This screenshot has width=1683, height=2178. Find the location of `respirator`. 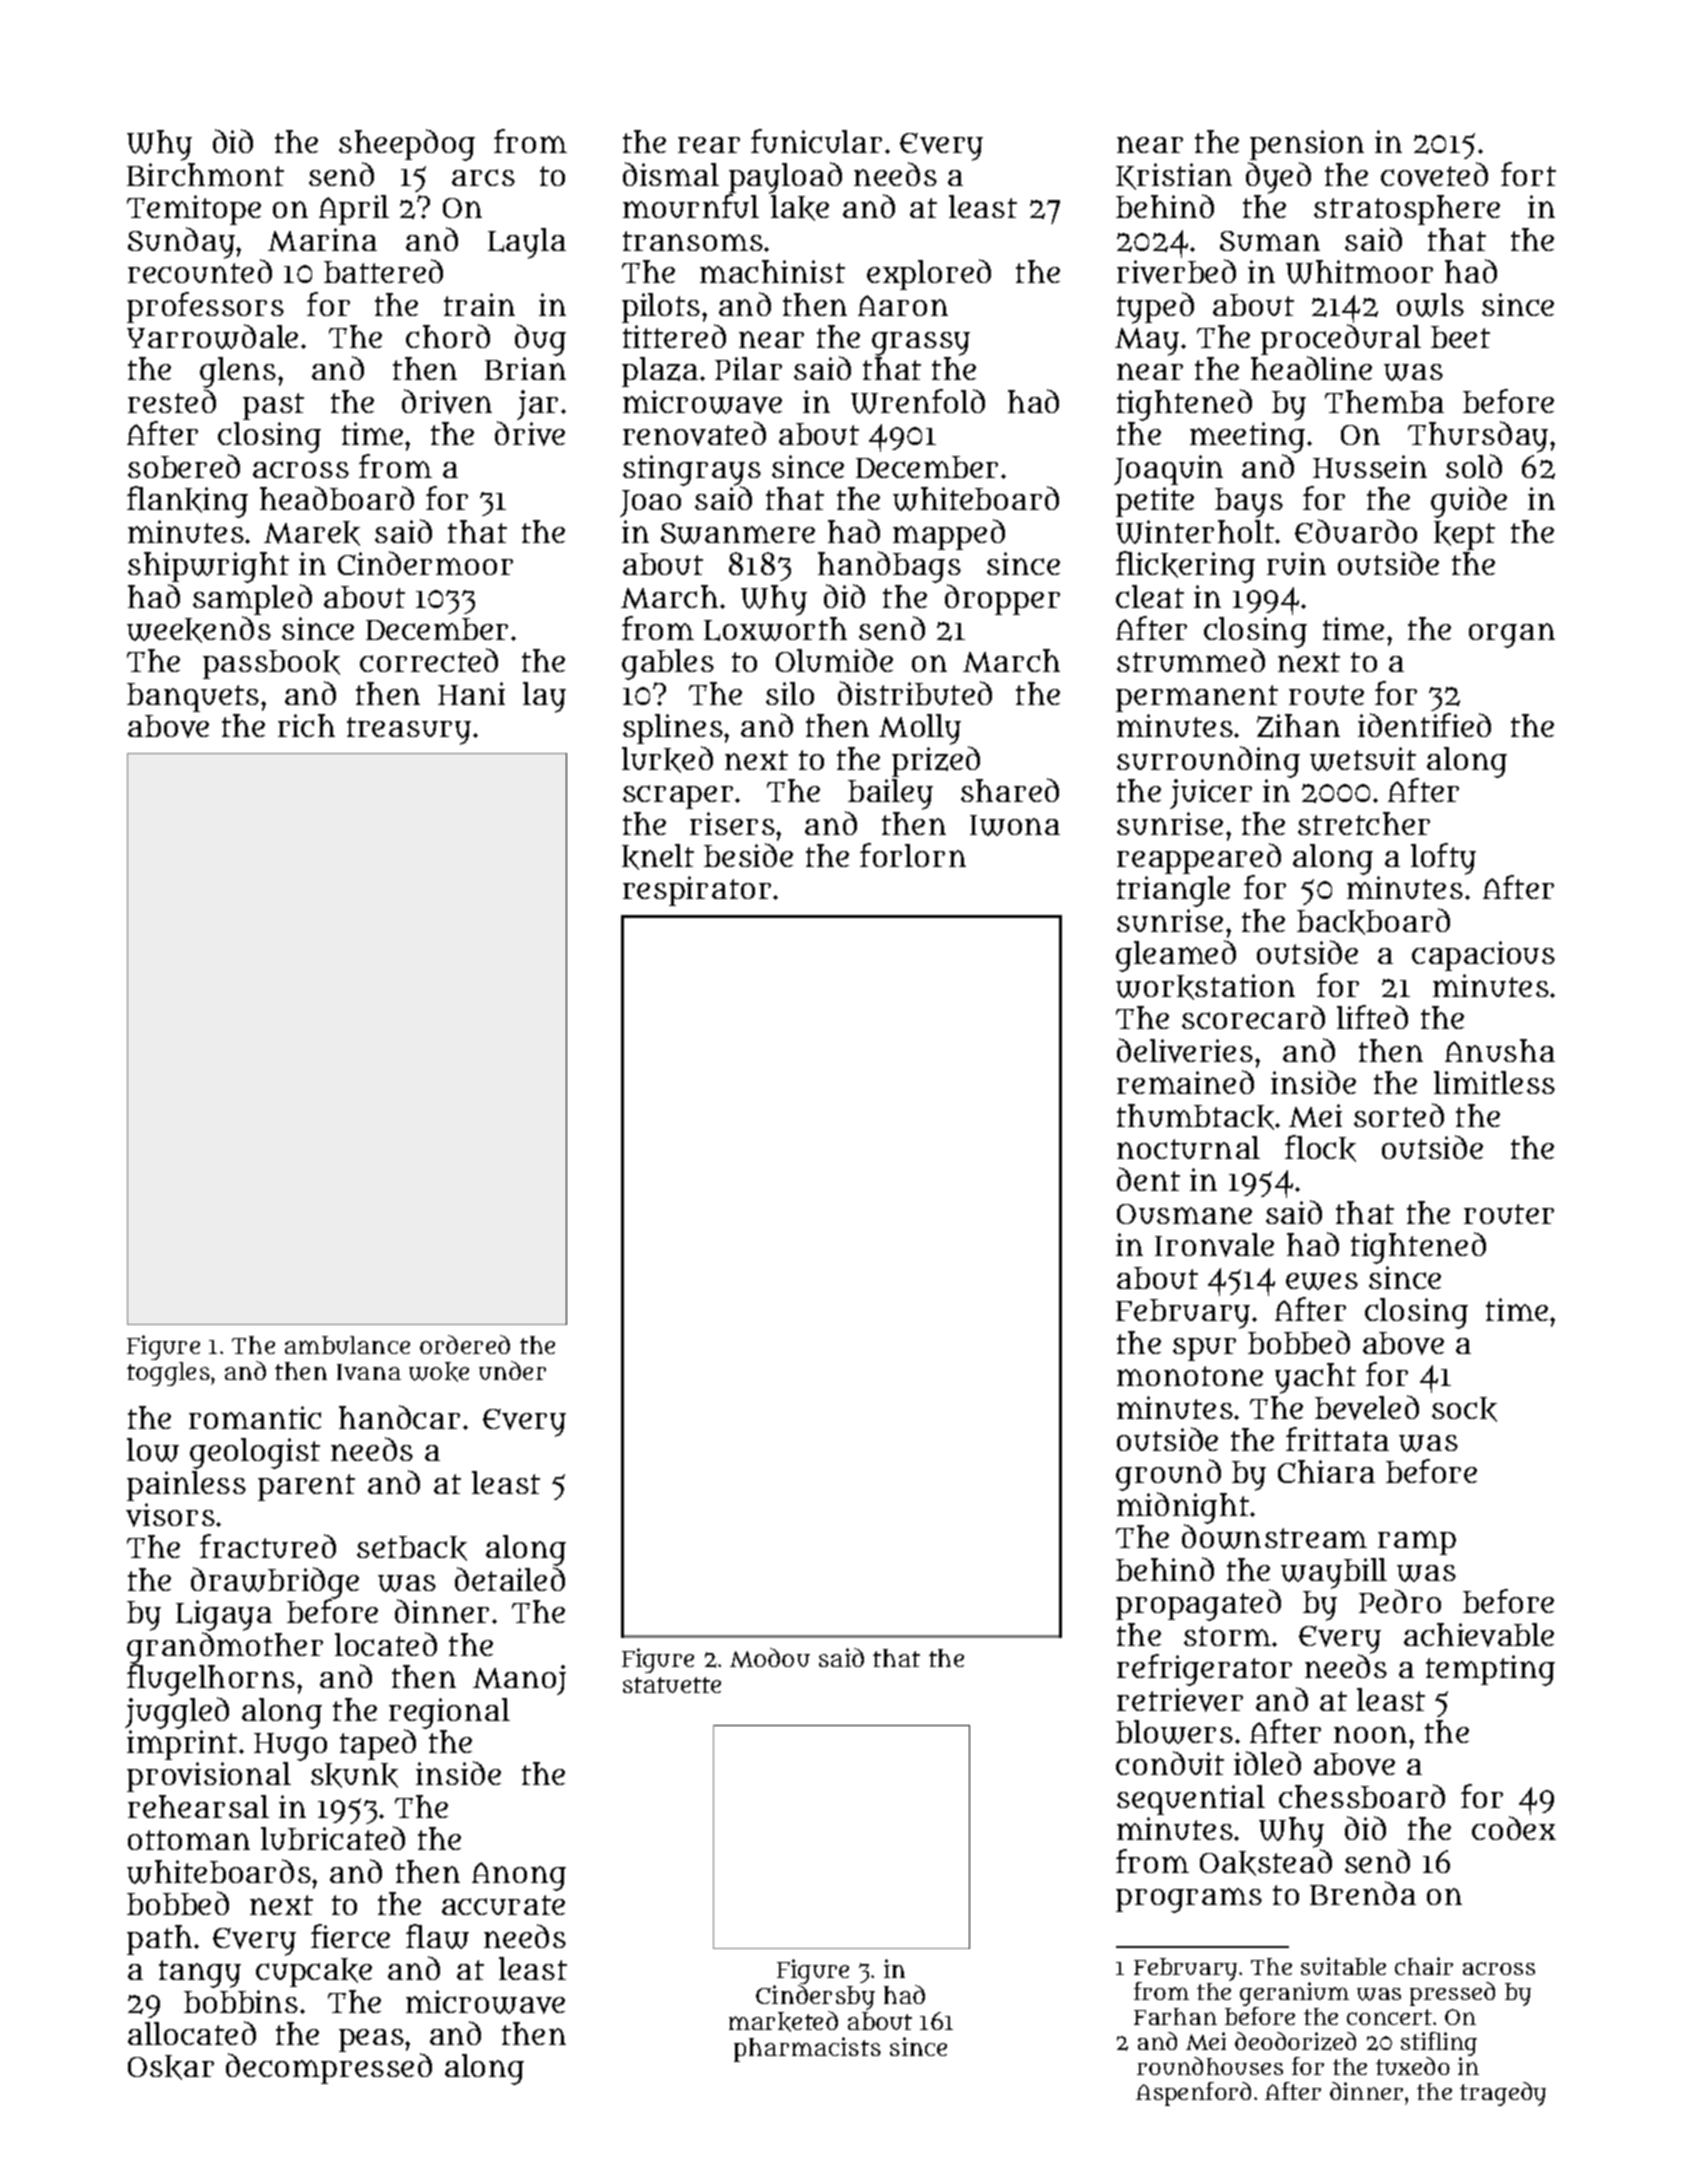

respirator is located at coordinates (697, 891).
